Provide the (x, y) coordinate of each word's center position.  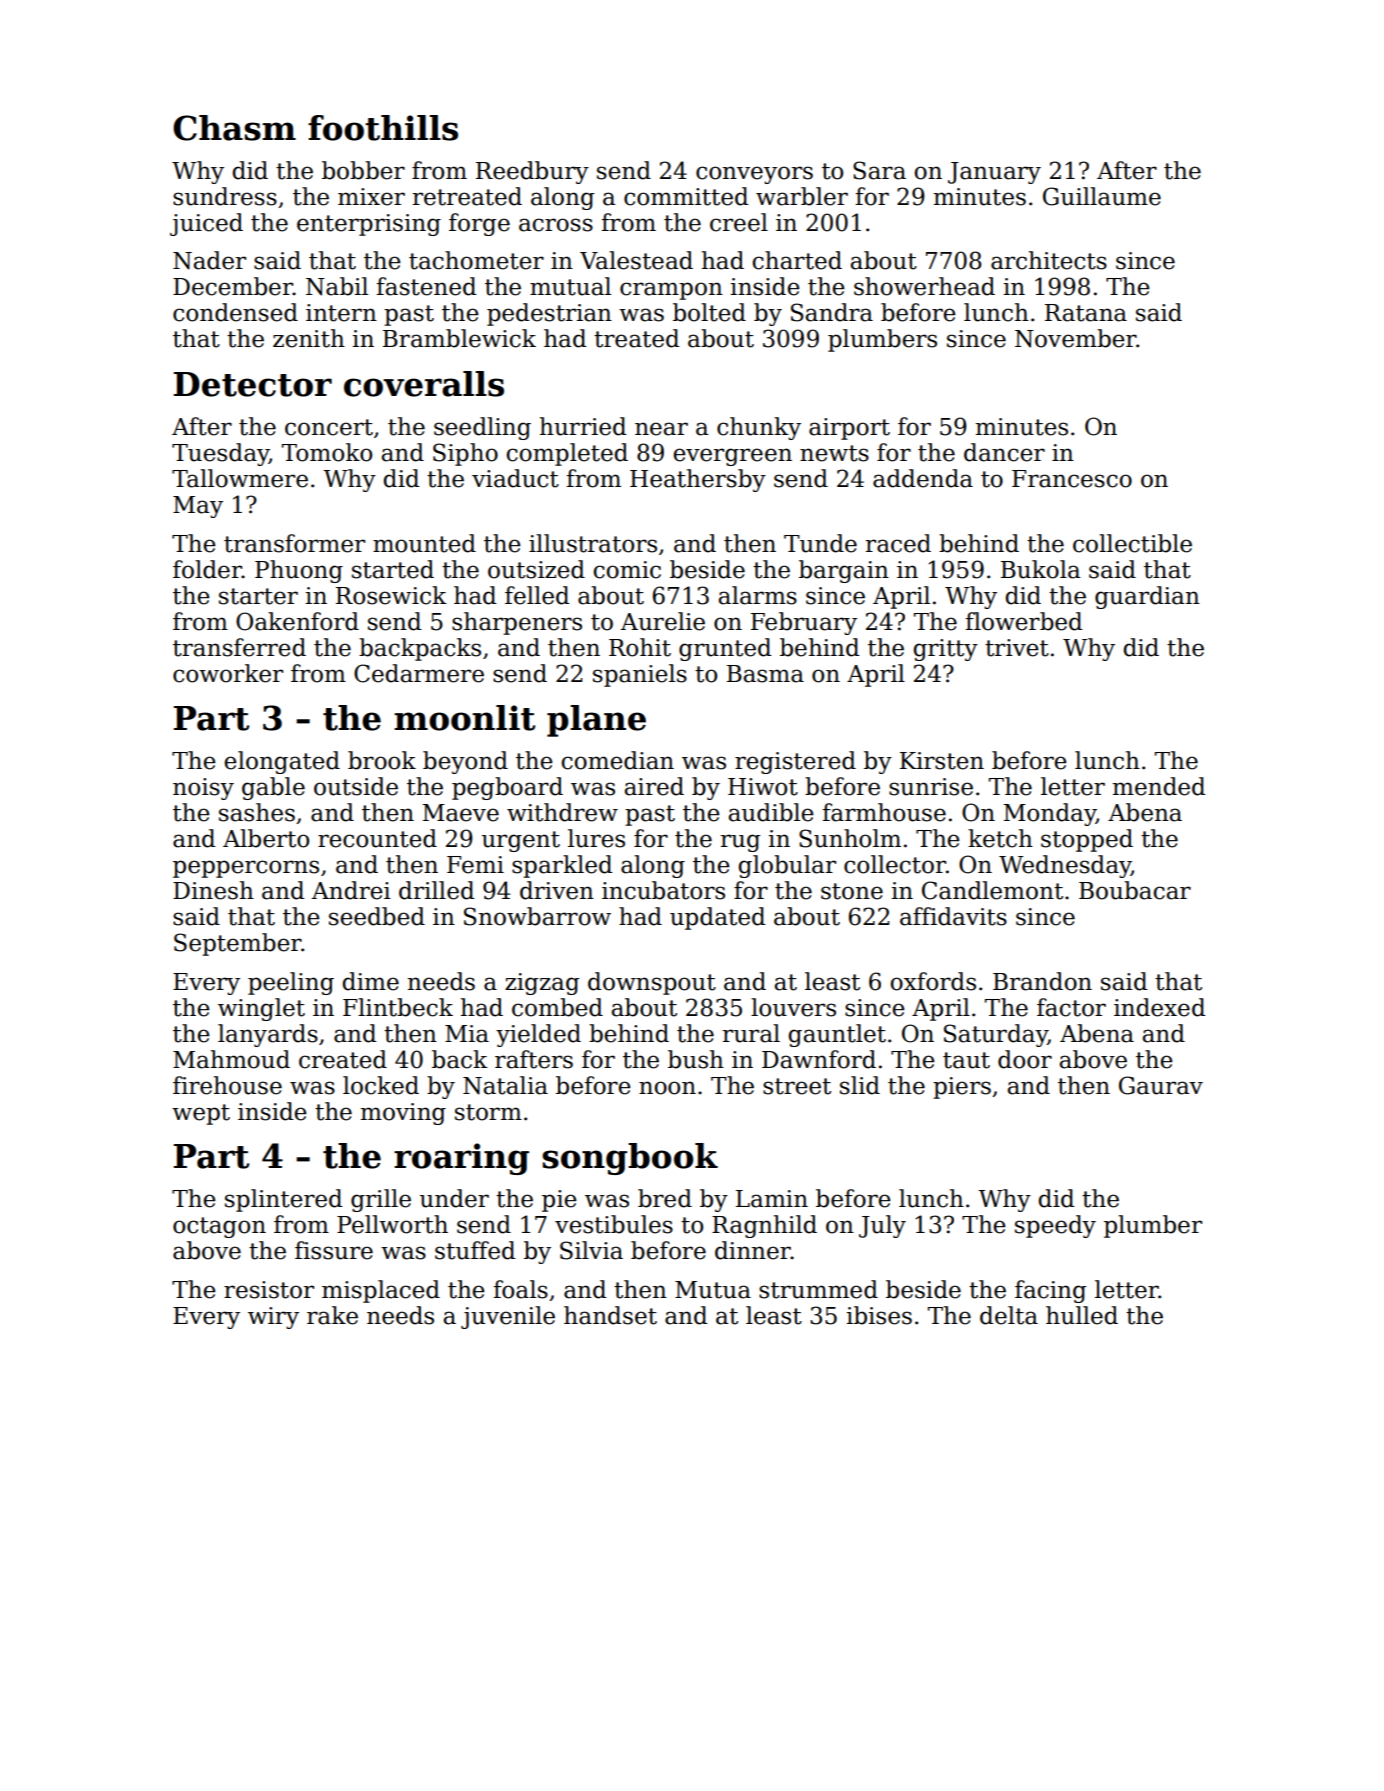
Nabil (337, 286)
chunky (759, 428)
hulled (1082, 1315)
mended (1159, 786)
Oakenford (297, 621)
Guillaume (1102, 196)
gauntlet (837, 1035)
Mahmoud (231, 1059)
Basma (765, 674)
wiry (273, 1318)
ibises (879, 1315)
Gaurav (1161, 1085)
